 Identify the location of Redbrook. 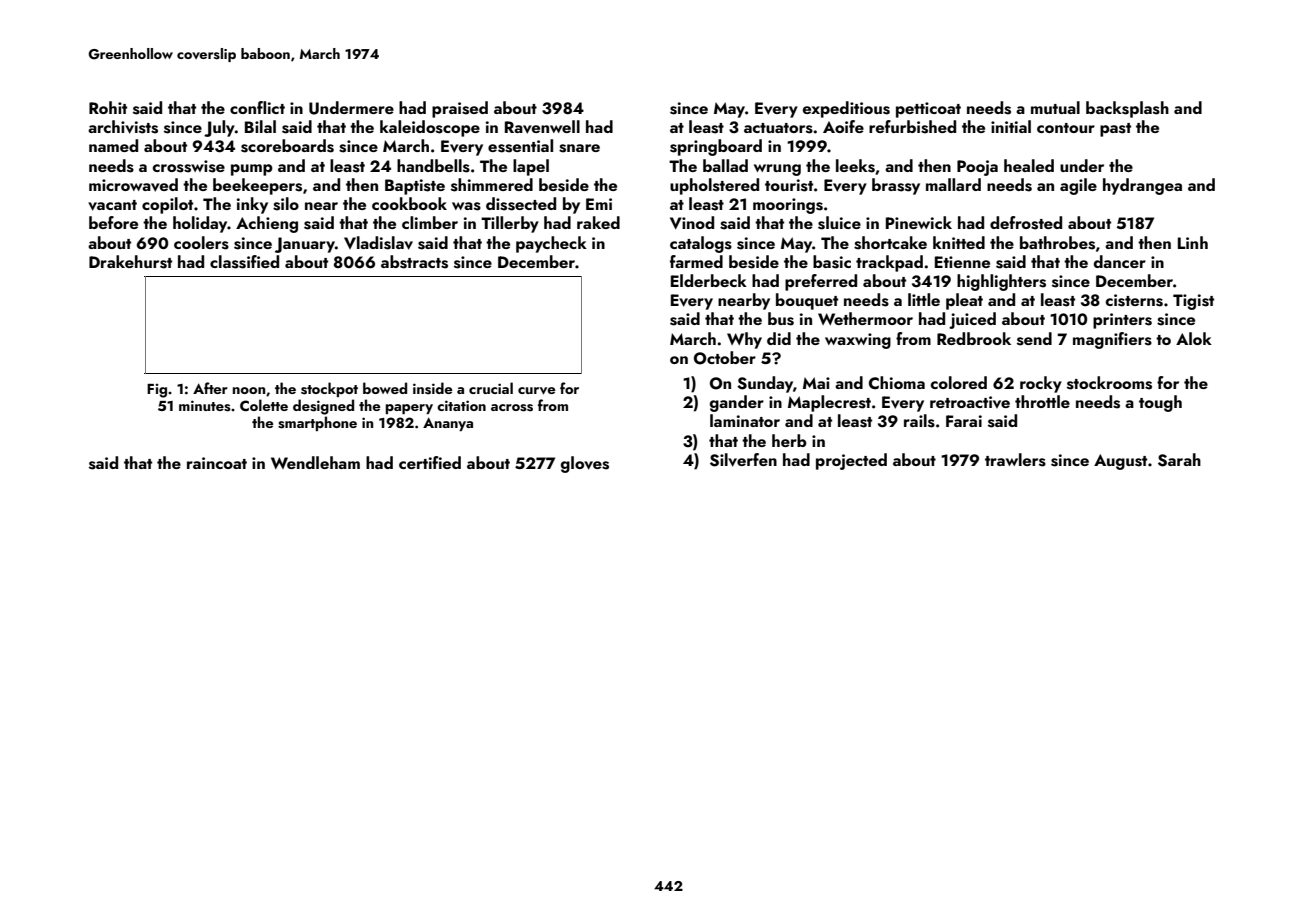
(974, 338).
